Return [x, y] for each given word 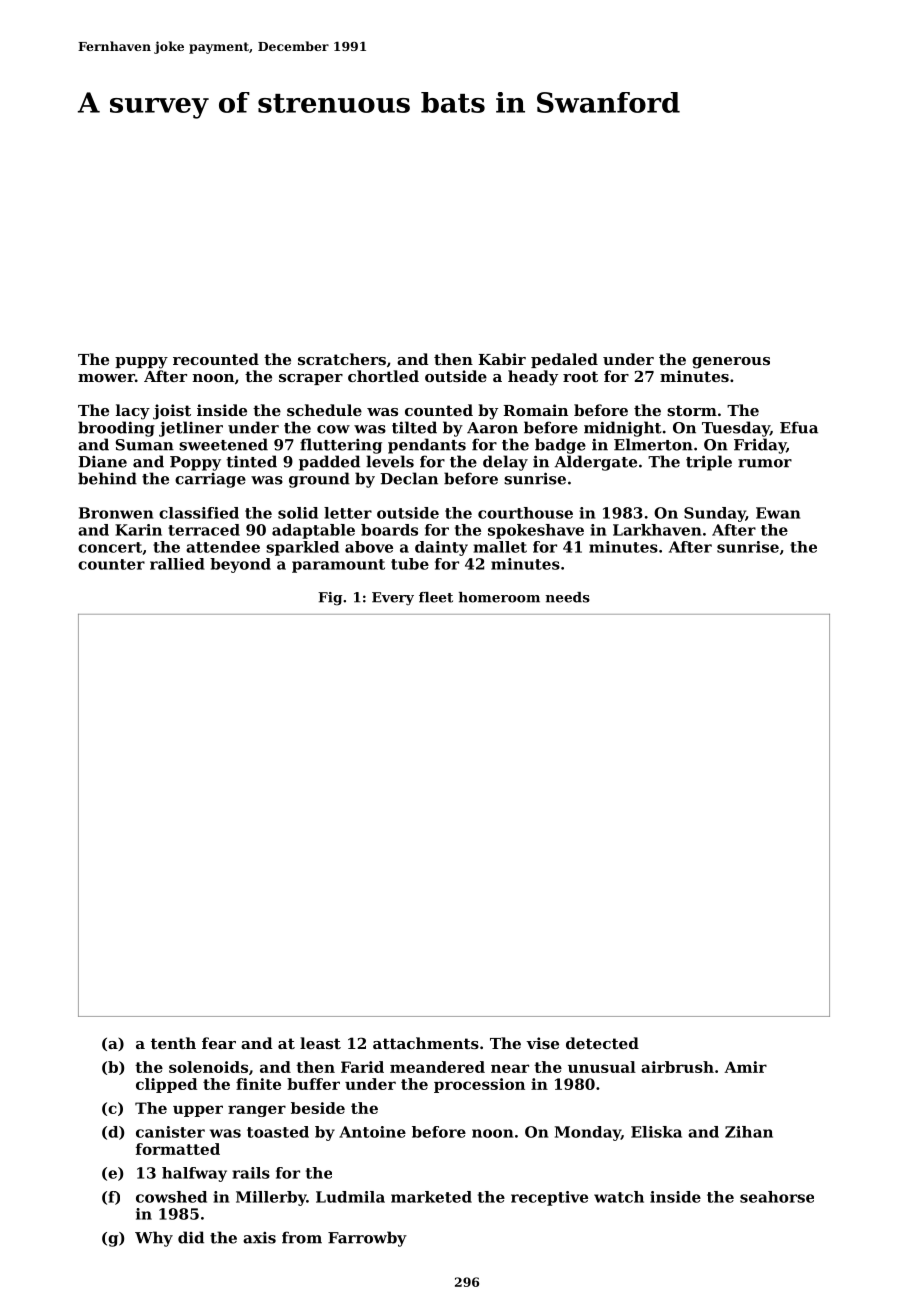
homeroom [499, 597]
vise [542, 1043]
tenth [173, 1043]
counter [111, 564]
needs [568, 597]
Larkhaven [657, 530]
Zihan [749, 1132]
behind [107, 478]
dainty [441, 548]
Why [154, 1239]
